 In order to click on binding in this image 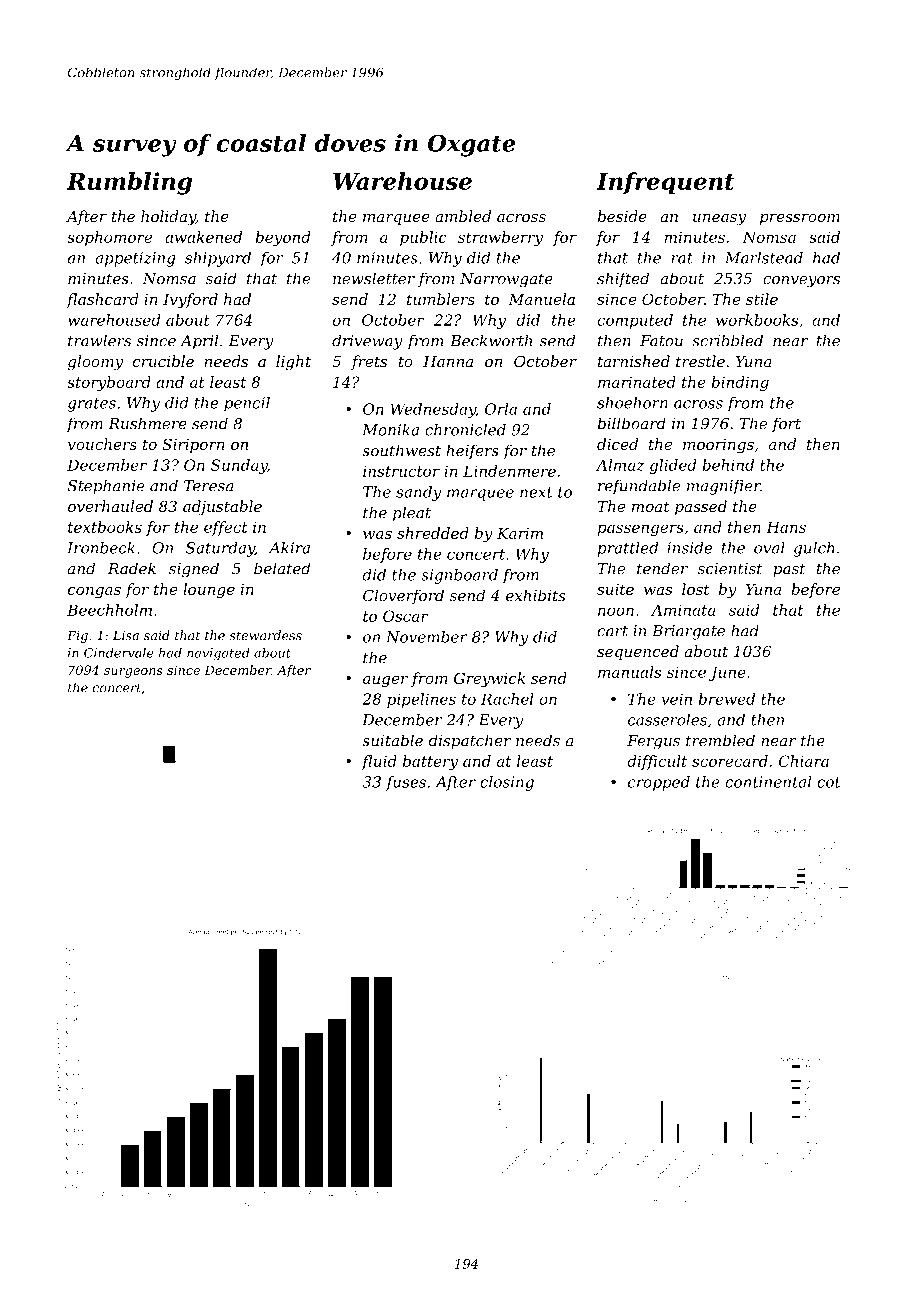, I will do `click(740, 383)`.
